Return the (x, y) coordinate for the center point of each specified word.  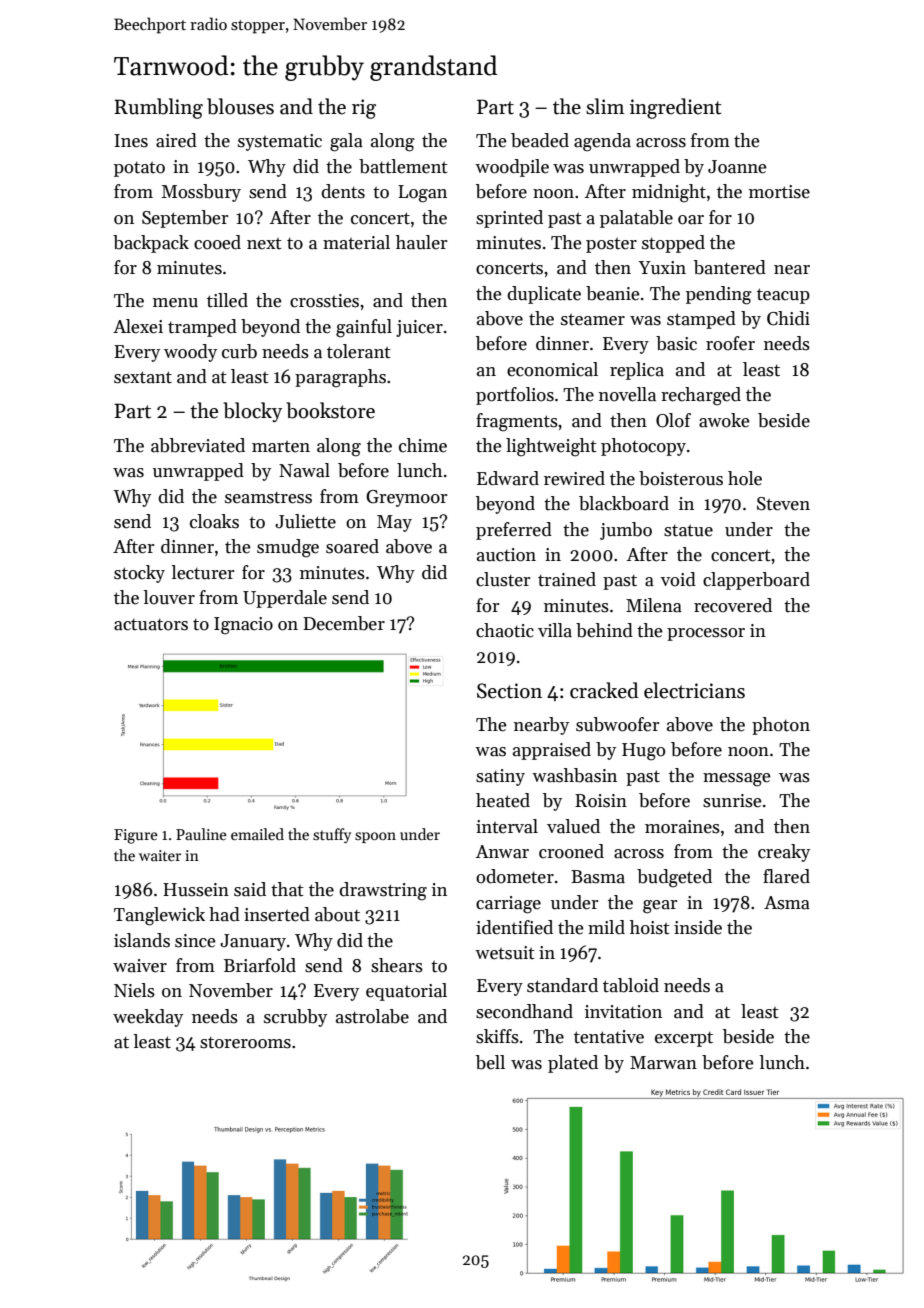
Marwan (663, 1063)
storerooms (245, 1042)
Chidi (788, 318)
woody (190, 353)
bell (490, 1062)
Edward (508, 478)
